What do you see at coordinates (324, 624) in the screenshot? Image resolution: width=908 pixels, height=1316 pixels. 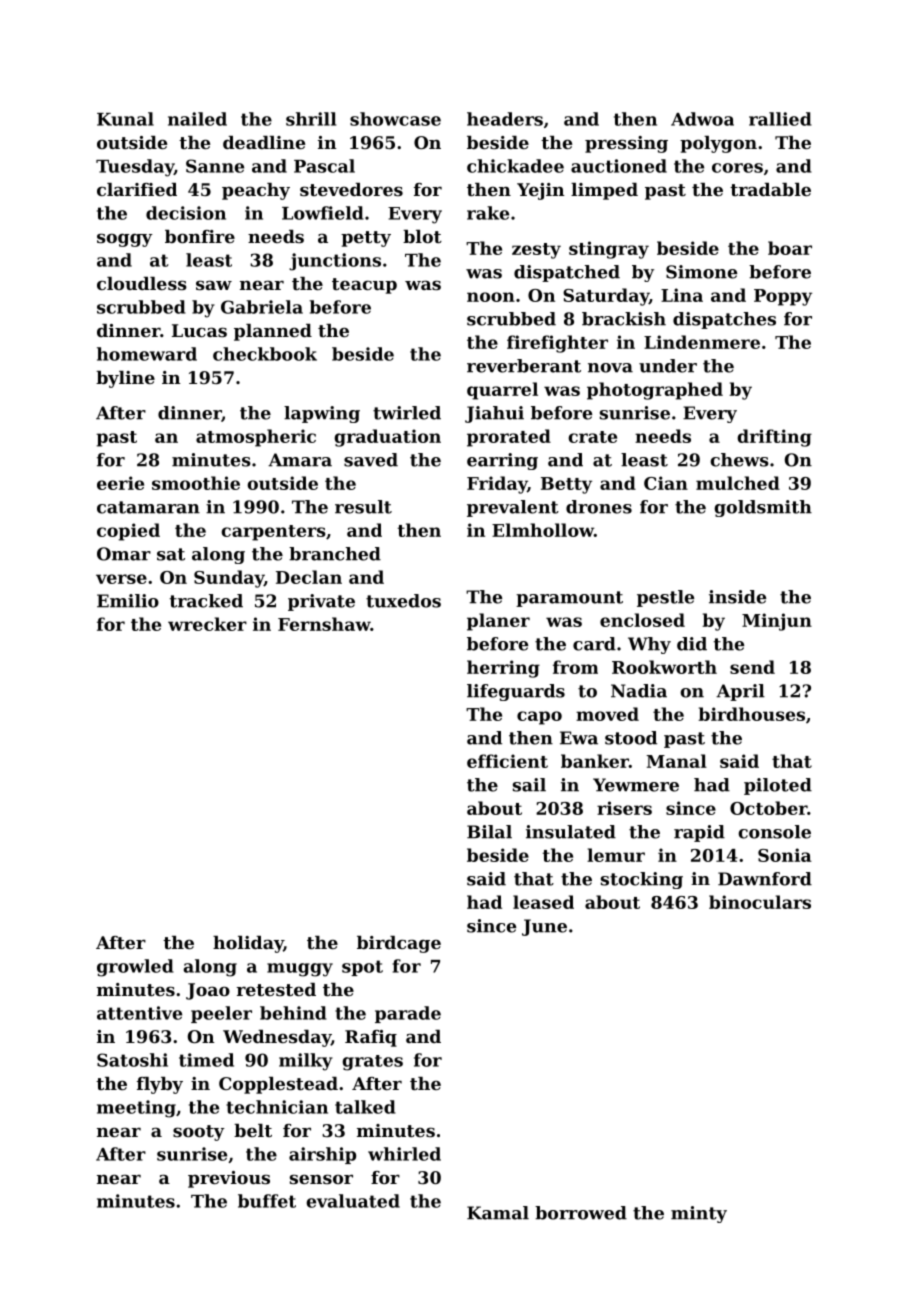 I see `Fernshaw` at bounding box center [324, 624].
